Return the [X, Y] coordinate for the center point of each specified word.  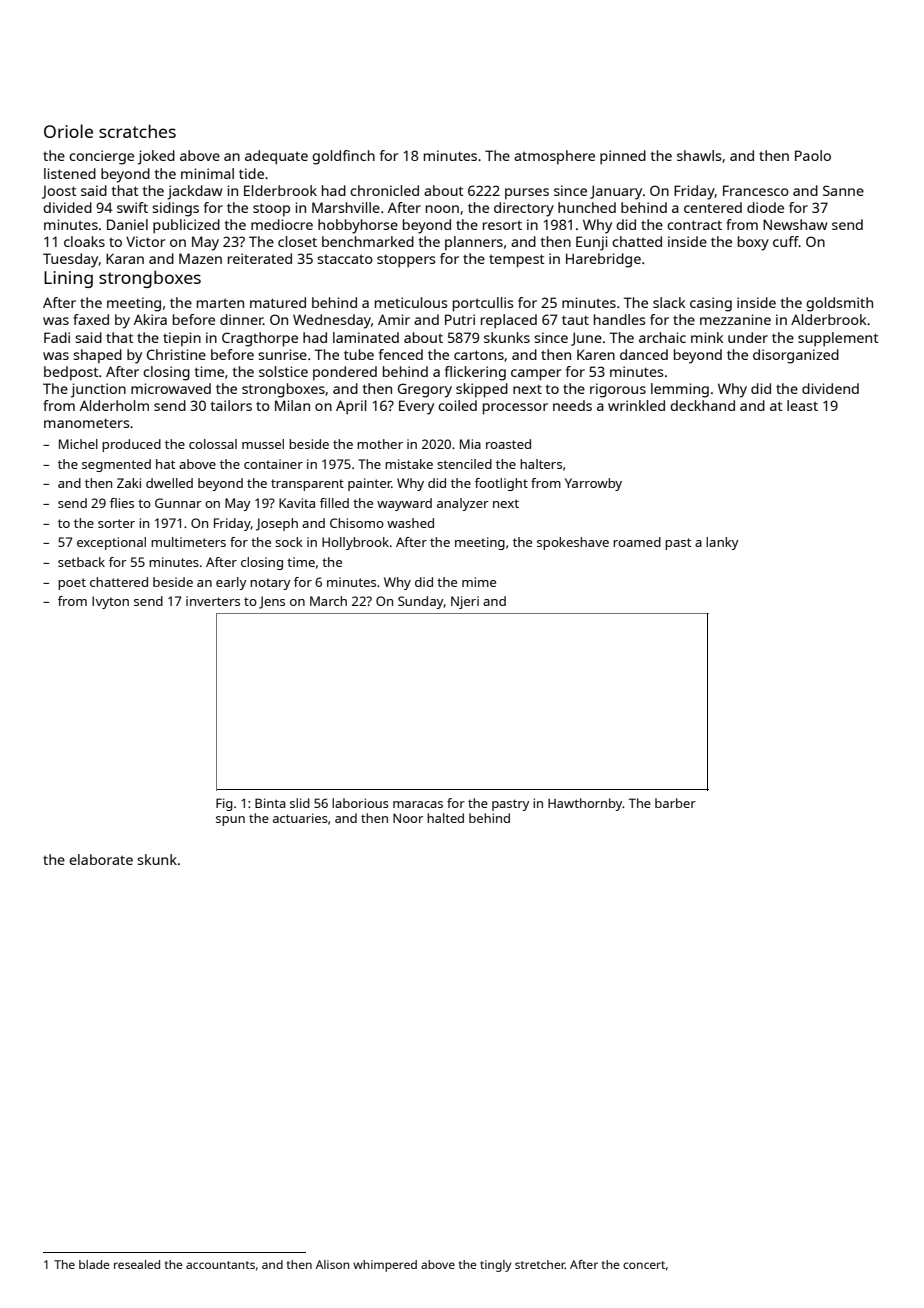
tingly [495, 1266]
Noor [408, 818]
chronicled [384, 190]
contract [694, 225]
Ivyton [110, 602]
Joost [59, 192]
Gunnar [178, 503]
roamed [637, 542]
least [802, 405]
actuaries [300, 818]
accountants [220, 1265]
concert [644, 1265]
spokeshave [573, 543]
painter [370, 484]
